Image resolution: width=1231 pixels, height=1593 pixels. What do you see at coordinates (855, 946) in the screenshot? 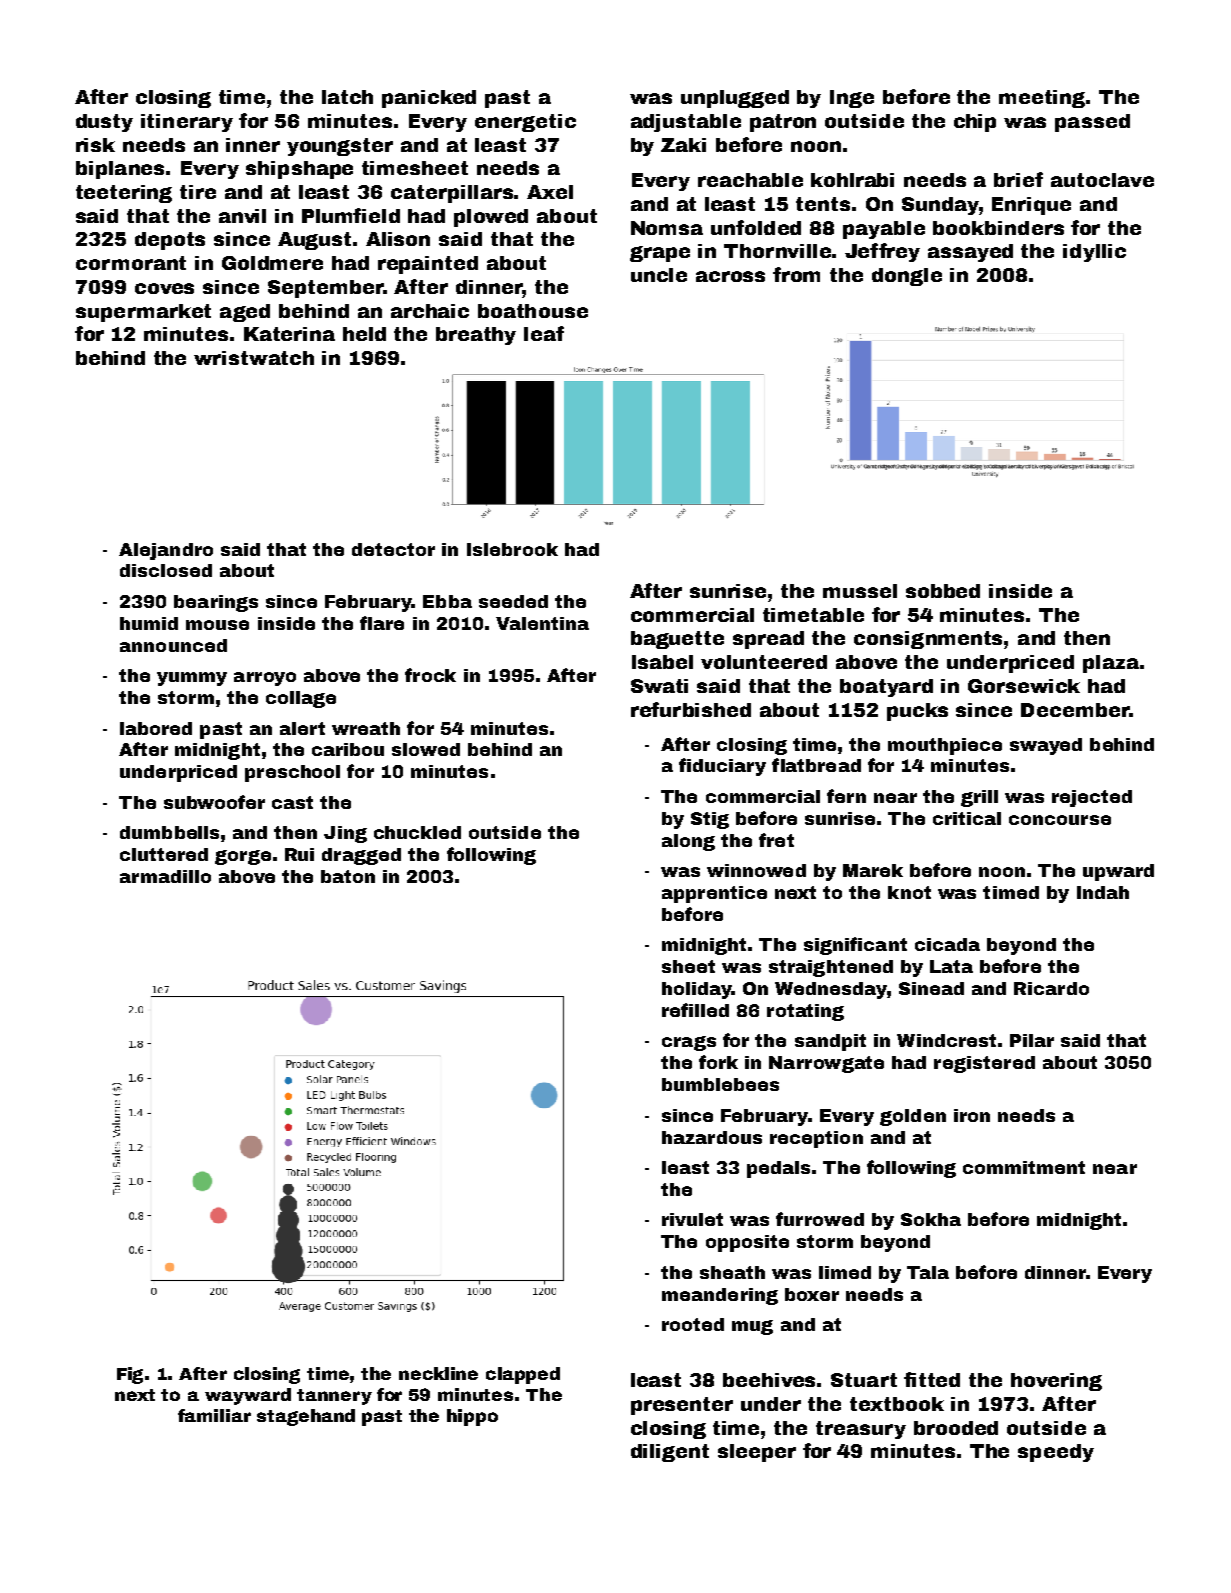
I see `significant` at bounding box center [855, 946].
